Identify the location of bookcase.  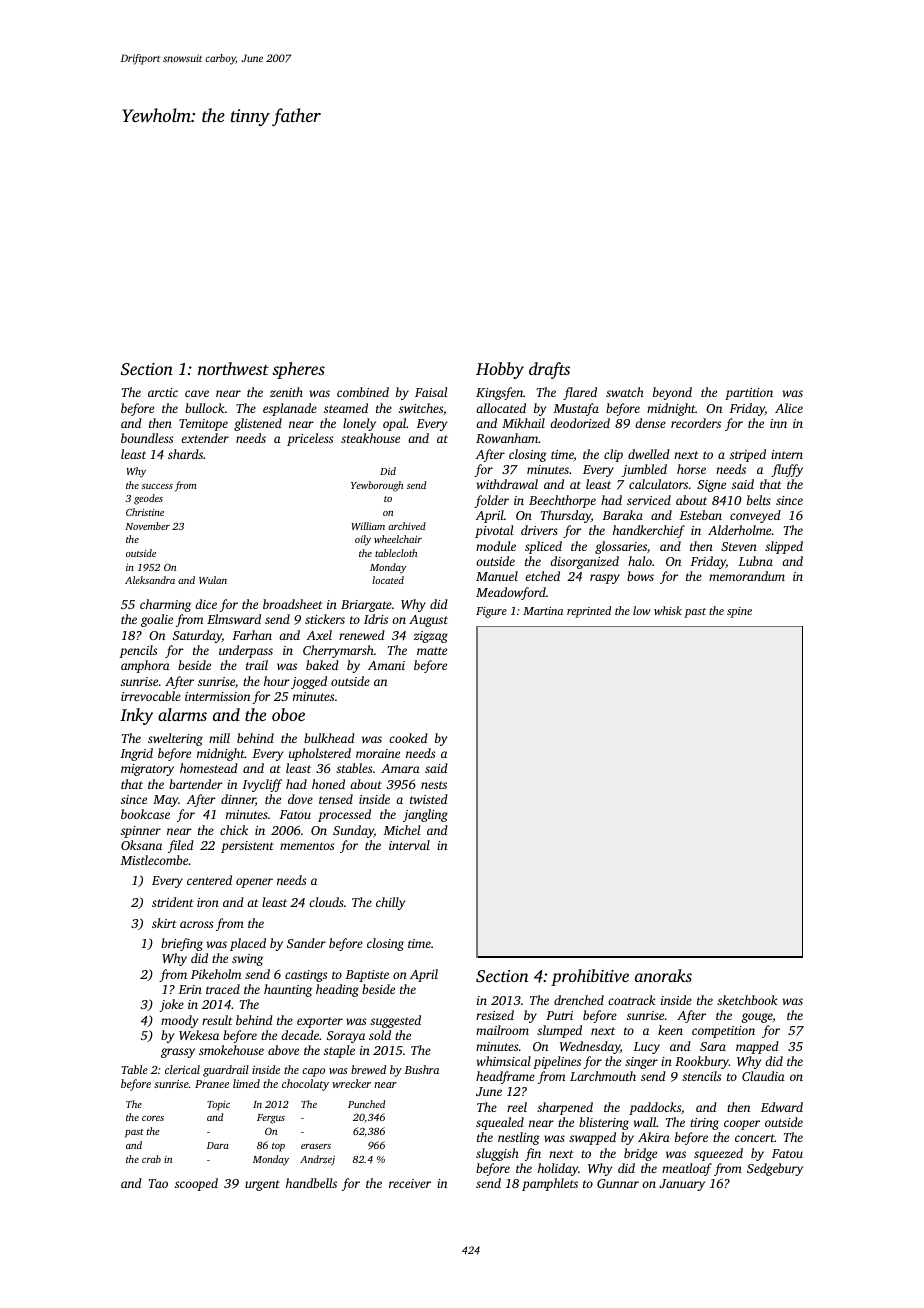
(145, 814).
